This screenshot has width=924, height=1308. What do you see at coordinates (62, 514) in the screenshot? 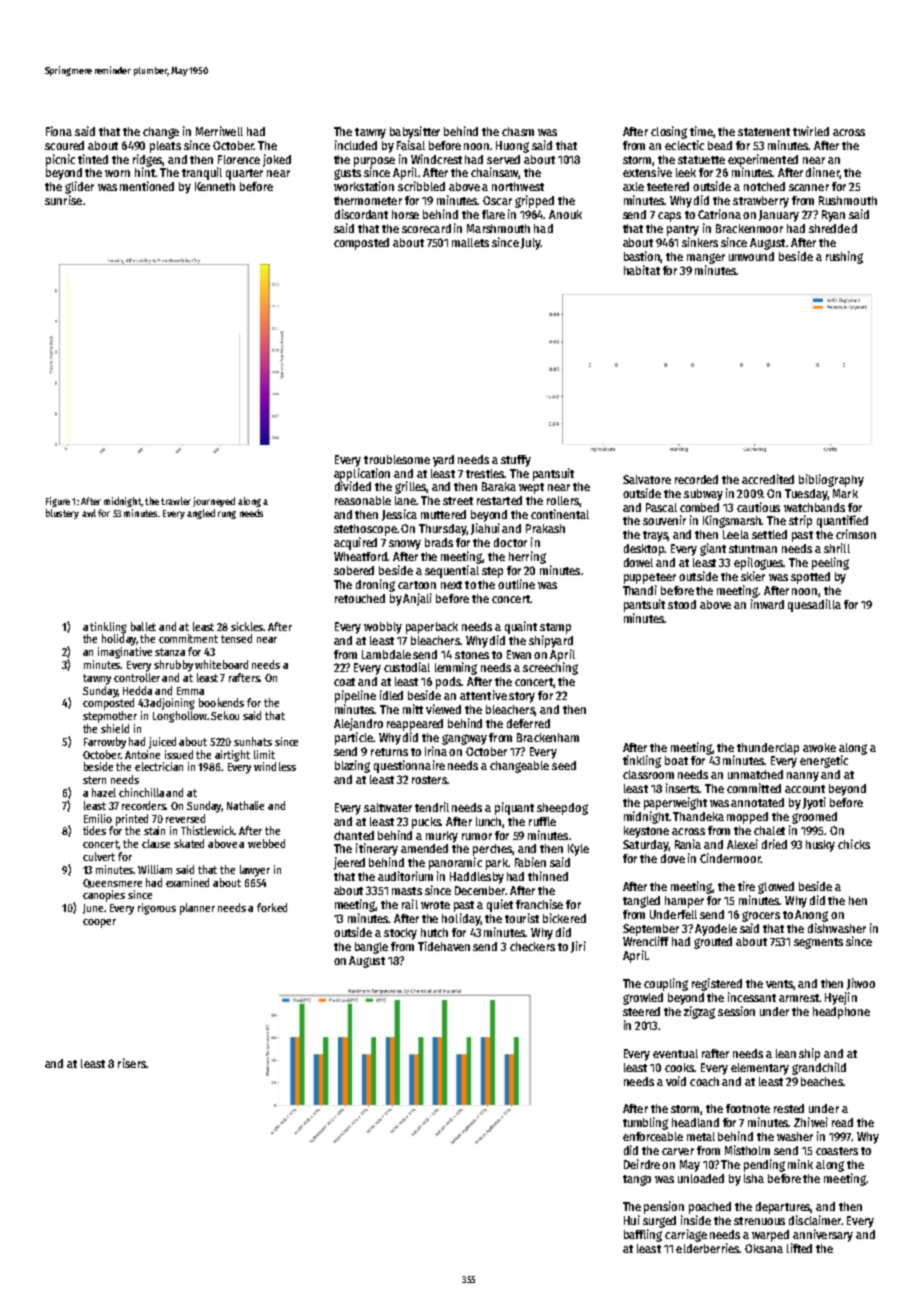
I see `blustery` at bounding box center [62, 514].
